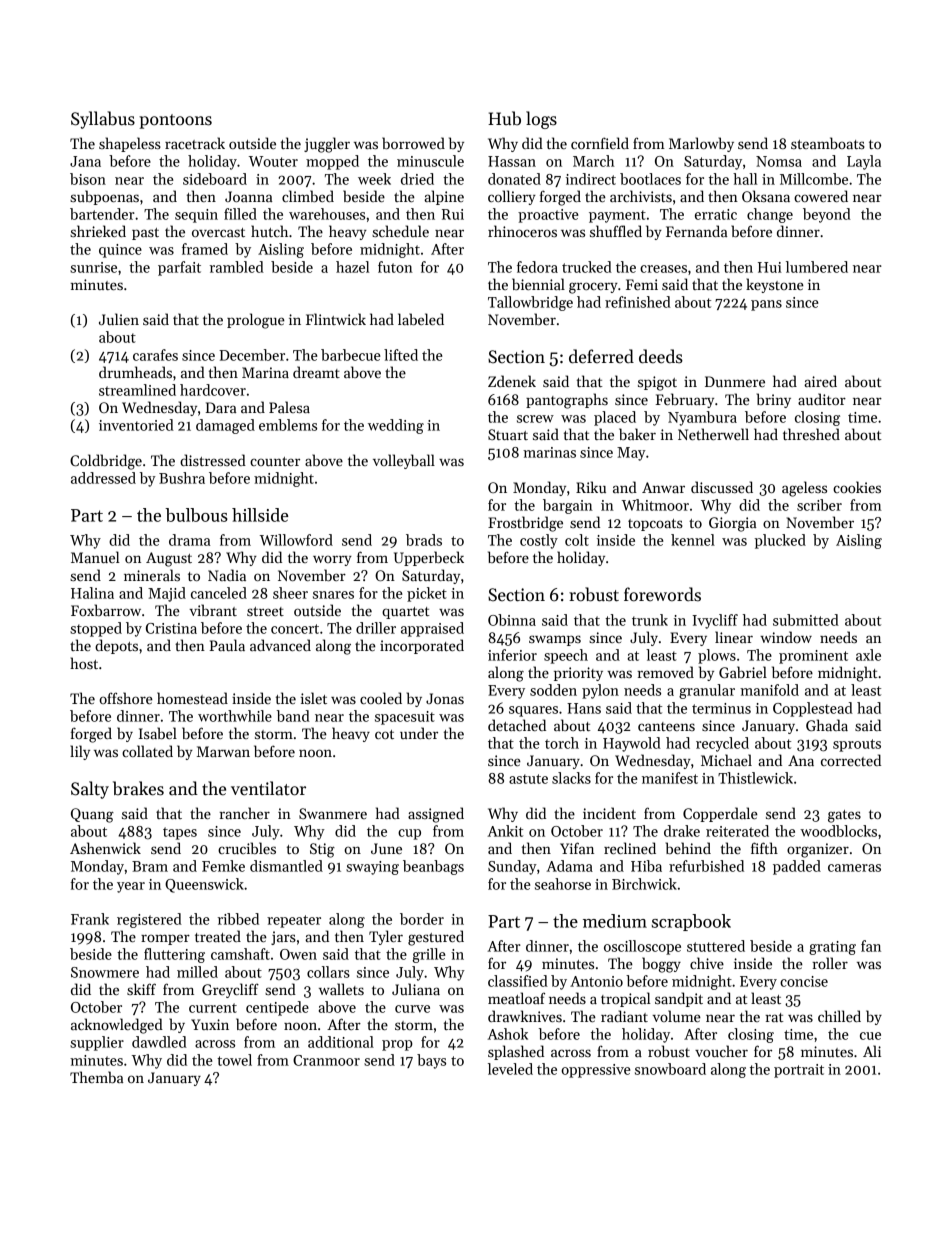 Image resolution: width=952 pixels, height=1233 pixels. I want to click on Whitmoor, so click(655, 505).
